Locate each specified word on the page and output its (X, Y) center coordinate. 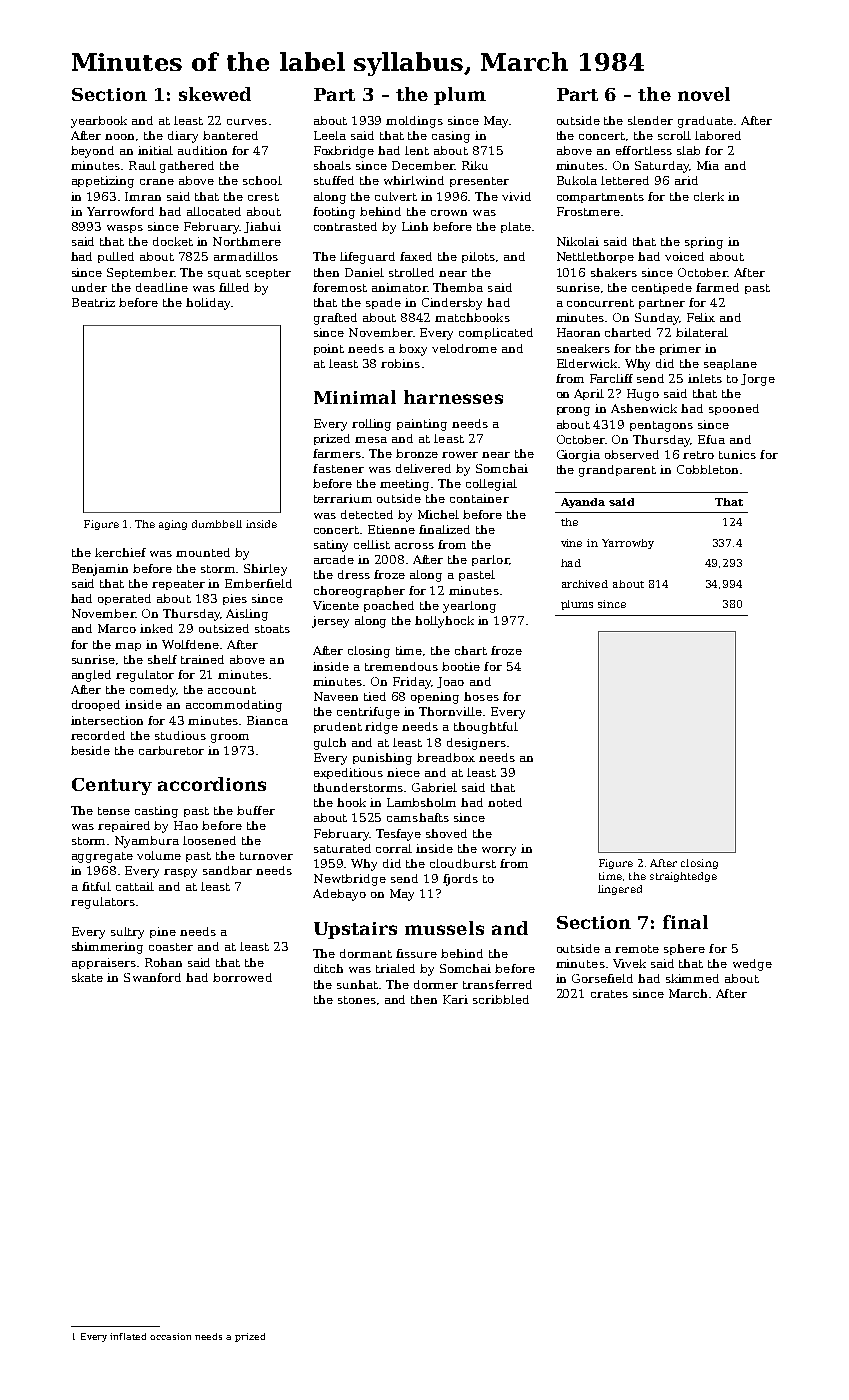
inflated (128, 1336)
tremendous (401, 666)
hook (351, 802)
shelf (162, 659)
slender (650, 120)
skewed (215, 94)
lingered (620, 890)
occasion (170, 1336)
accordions (212, 784)
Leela (330, 135)
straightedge (683, 877)
